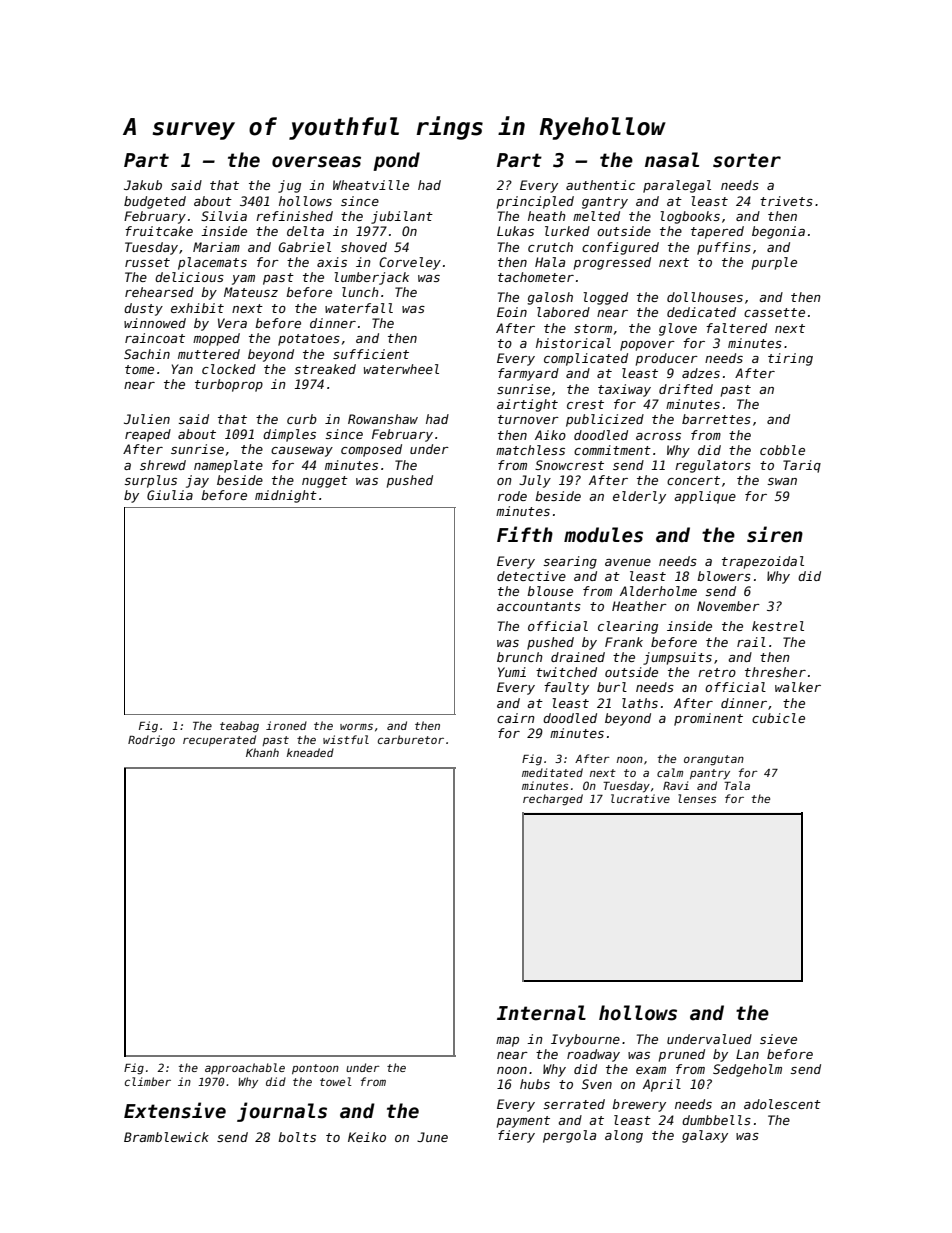 The height and width of the screenshot is (1233, 952). I want to click on Giulia, so click(170, 495).
